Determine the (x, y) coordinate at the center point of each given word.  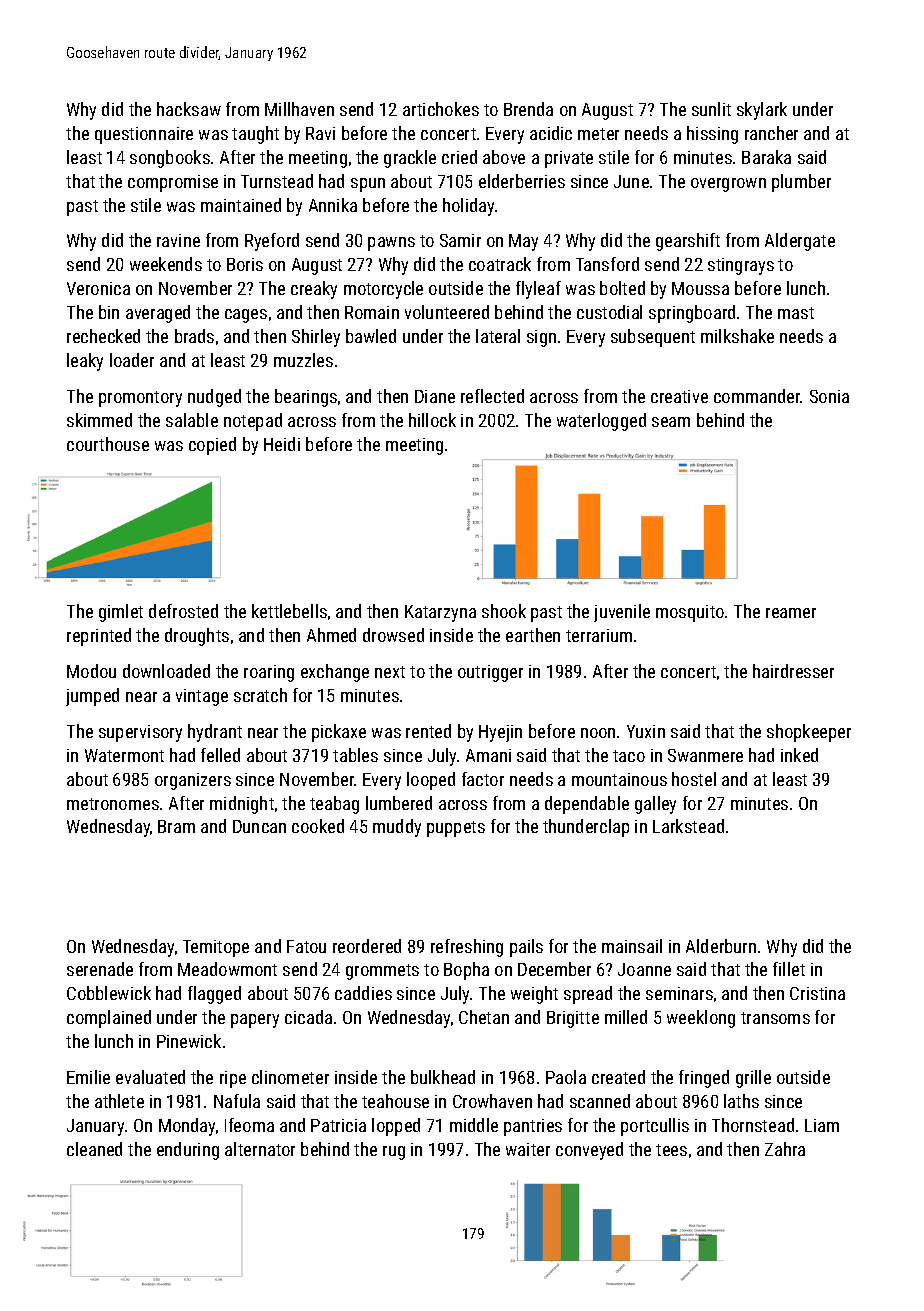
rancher (771, 133)
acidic (551, 133)
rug (394, 1153)
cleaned (94, 1149)
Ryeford (272, 242)
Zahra (785, 1149)
